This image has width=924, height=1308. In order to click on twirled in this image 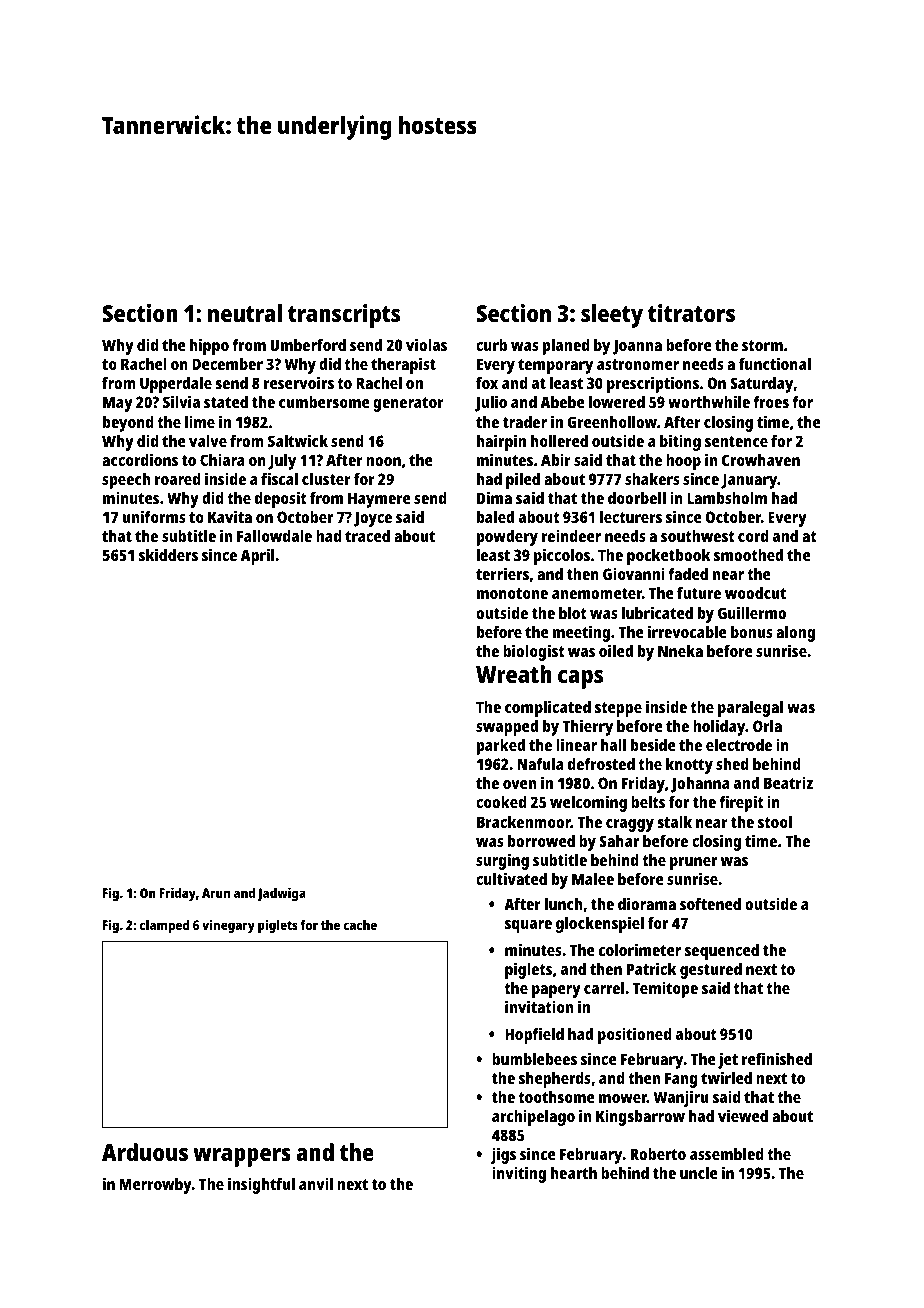, I will do `click(726, 1077)`.
